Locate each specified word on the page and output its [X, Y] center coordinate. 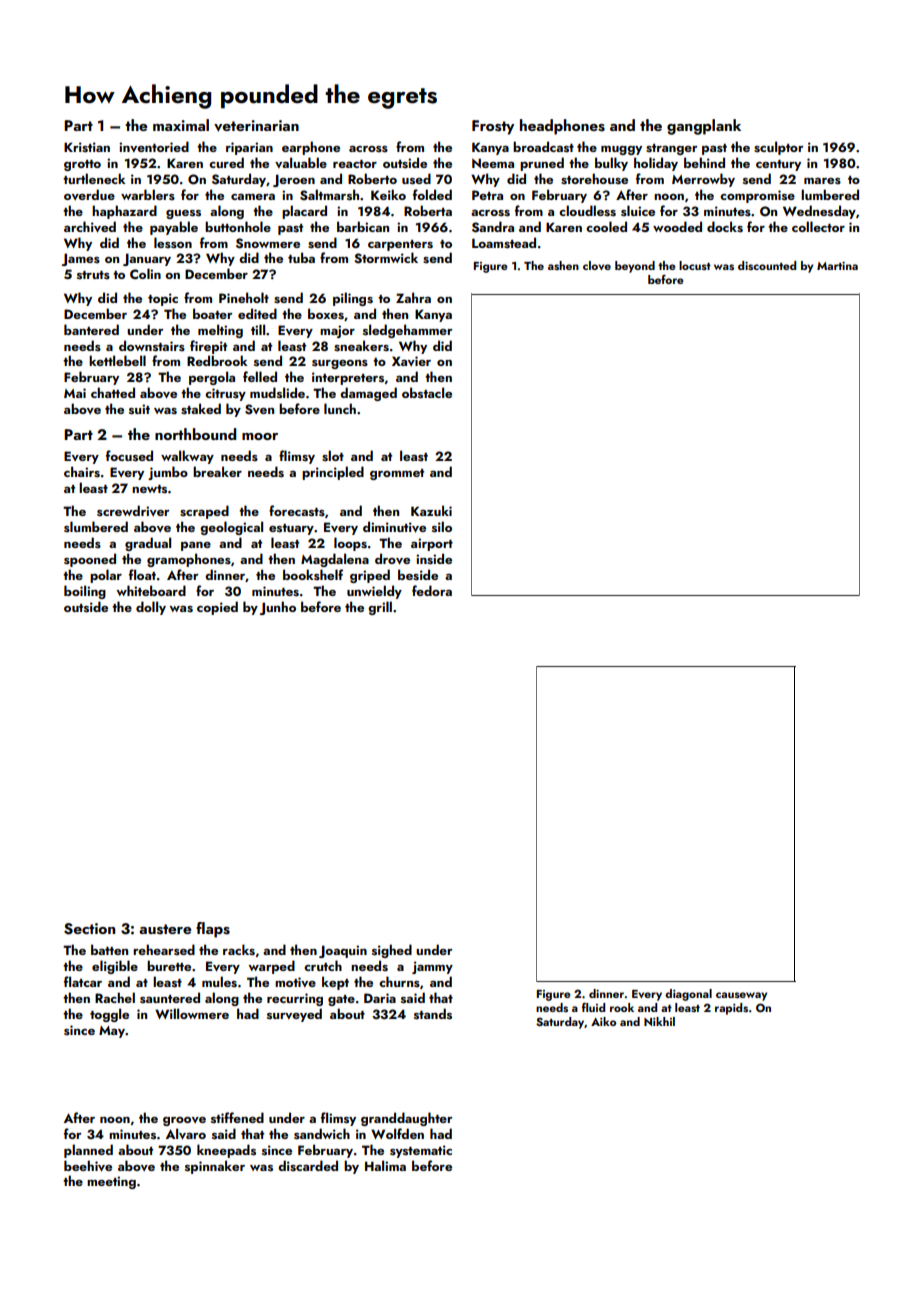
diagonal [688, 995]
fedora [432, 590]
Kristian [87, 147]
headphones [562, 127]
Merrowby [703, 180]
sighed [392, 951]
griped [370, 576]
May [112, 1032]
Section [89, 929]
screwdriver [133, 510]
